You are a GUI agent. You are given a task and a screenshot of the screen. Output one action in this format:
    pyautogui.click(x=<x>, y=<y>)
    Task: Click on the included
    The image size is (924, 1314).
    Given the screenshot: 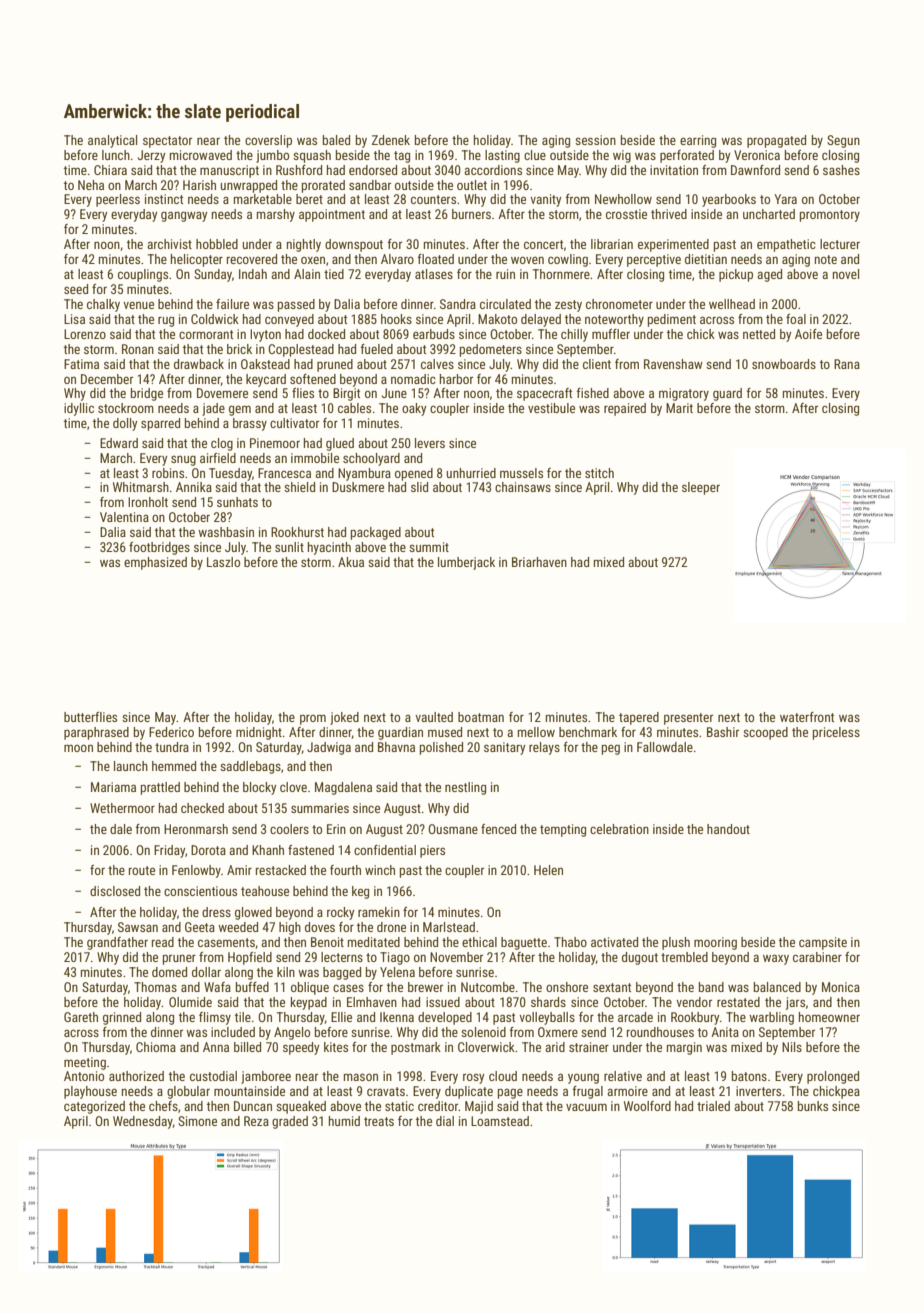 What is the action you would take?
    pyautogui.click(x=233, y=1032)
